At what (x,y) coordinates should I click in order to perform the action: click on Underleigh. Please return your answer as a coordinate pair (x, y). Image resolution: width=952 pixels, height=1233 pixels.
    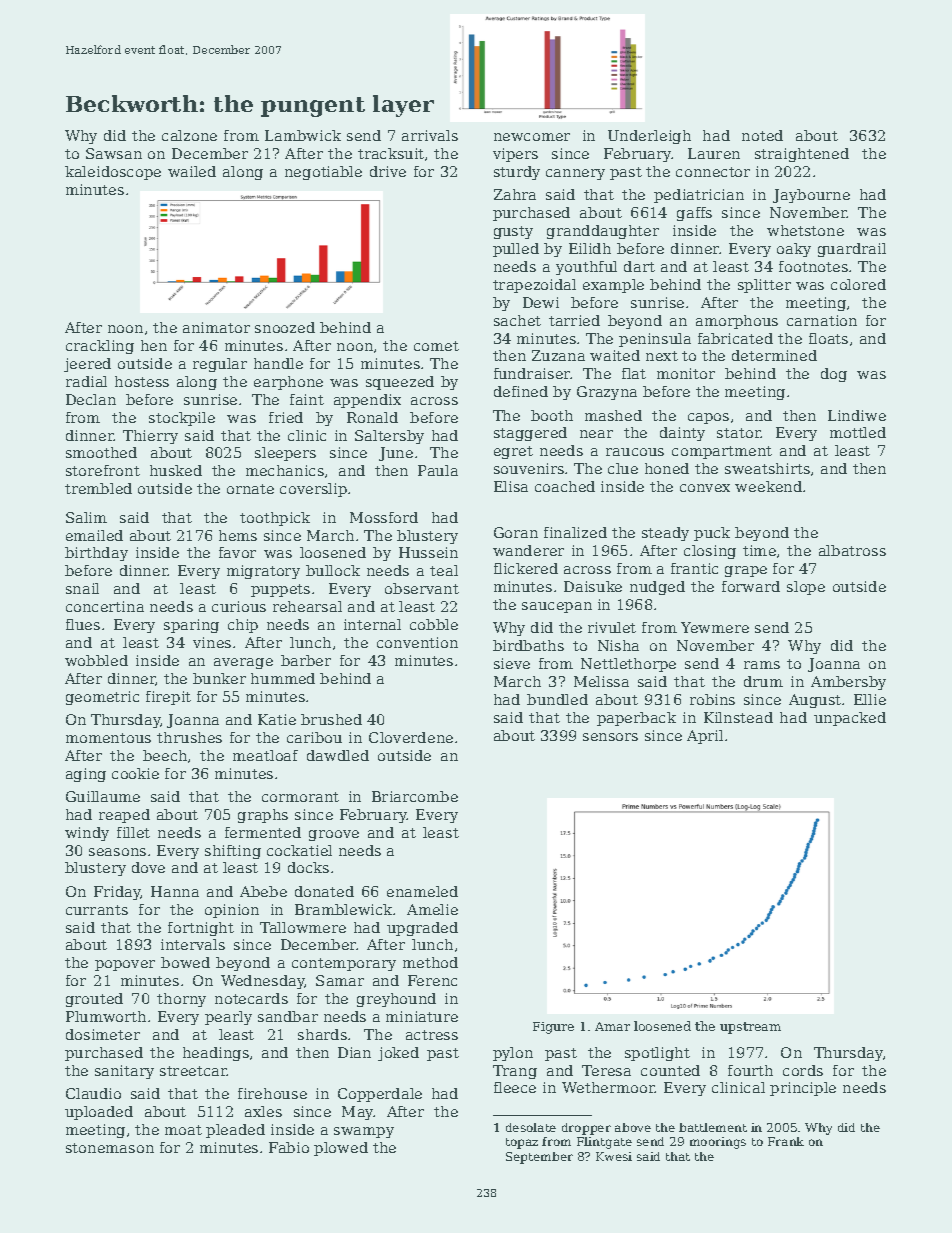
    Looking at the image, I should click on (649, 137).
